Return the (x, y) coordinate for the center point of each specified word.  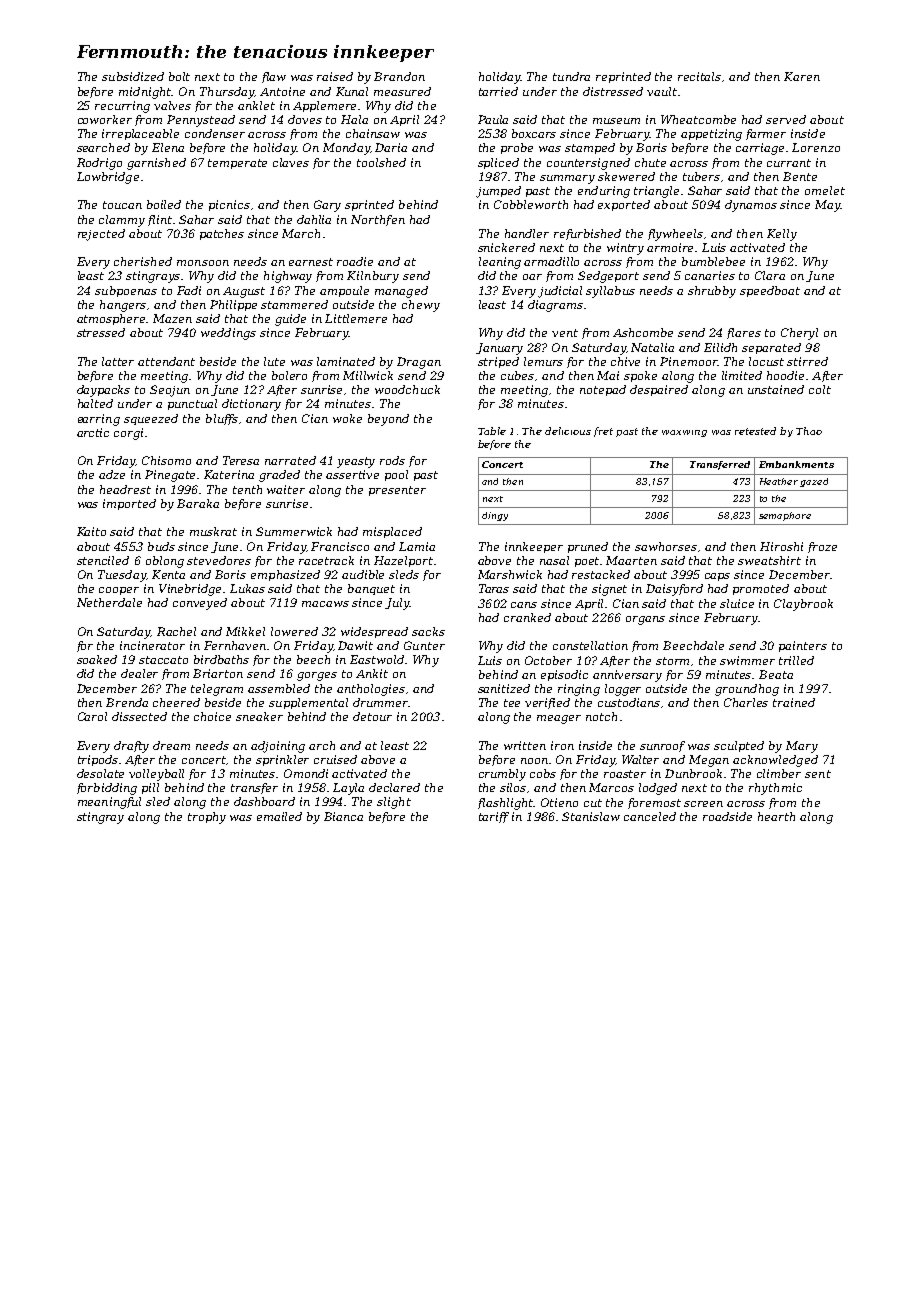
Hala (354, 119)
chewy (421, 306)
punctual (192, 404)
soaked (97, 659)
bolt (179, 76)
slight (394, 803)
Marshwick (510, 574)
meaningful (109, 803)
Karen (802, 76)
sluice (737, 603)
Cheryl (799, 334)
